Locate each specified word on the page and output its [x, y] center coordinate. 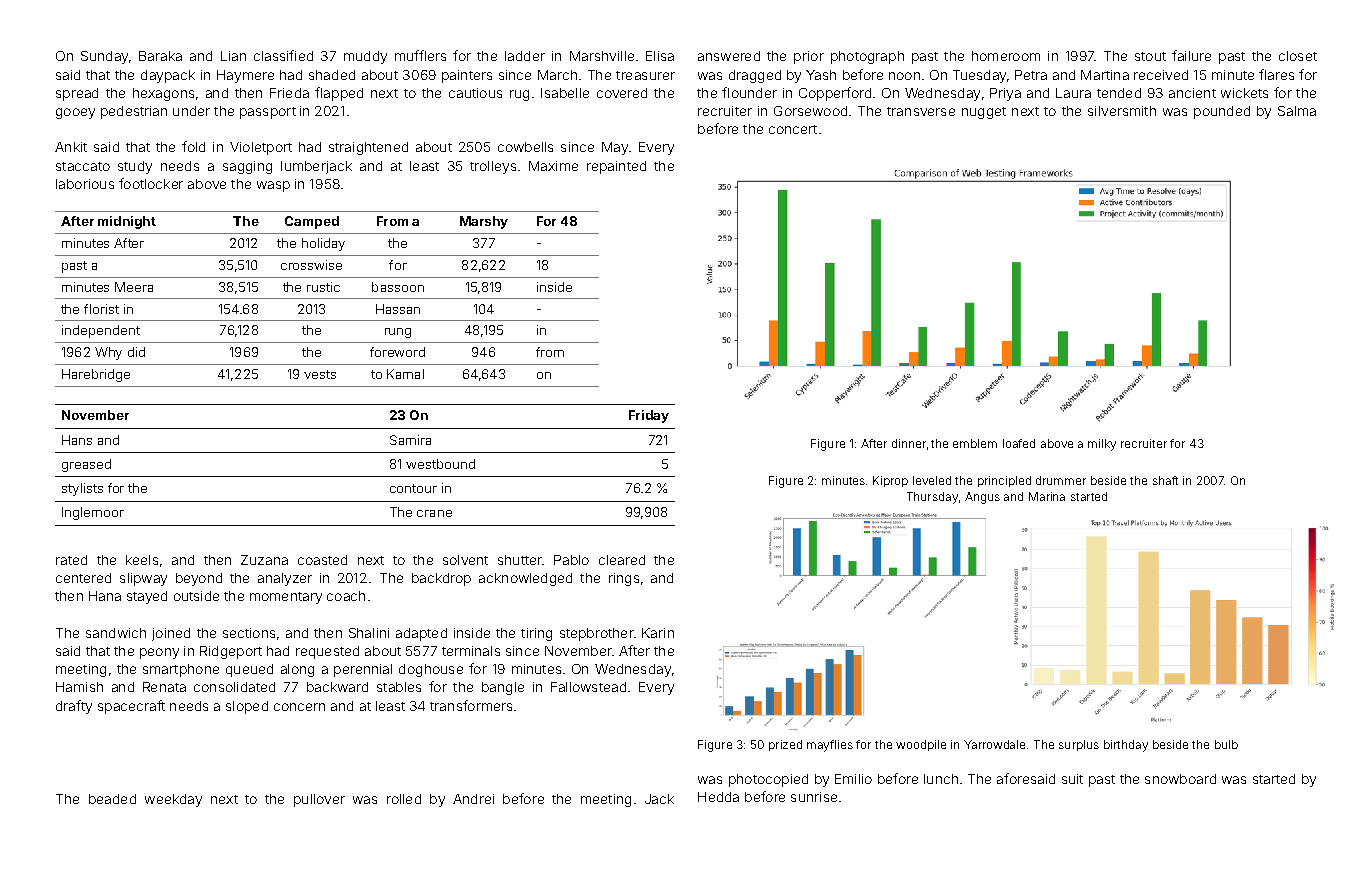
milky [1102, 445]
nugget [984, 113]
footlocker [151, 183]
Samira [410, 440]
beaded [112, 799]
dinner [909, 443]
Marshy [484, 222]
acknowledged [525, 579]
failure [1191, 55]
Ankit [71, 147]
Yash [821, 75]
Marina [1047, 496]
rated [71, 560]
